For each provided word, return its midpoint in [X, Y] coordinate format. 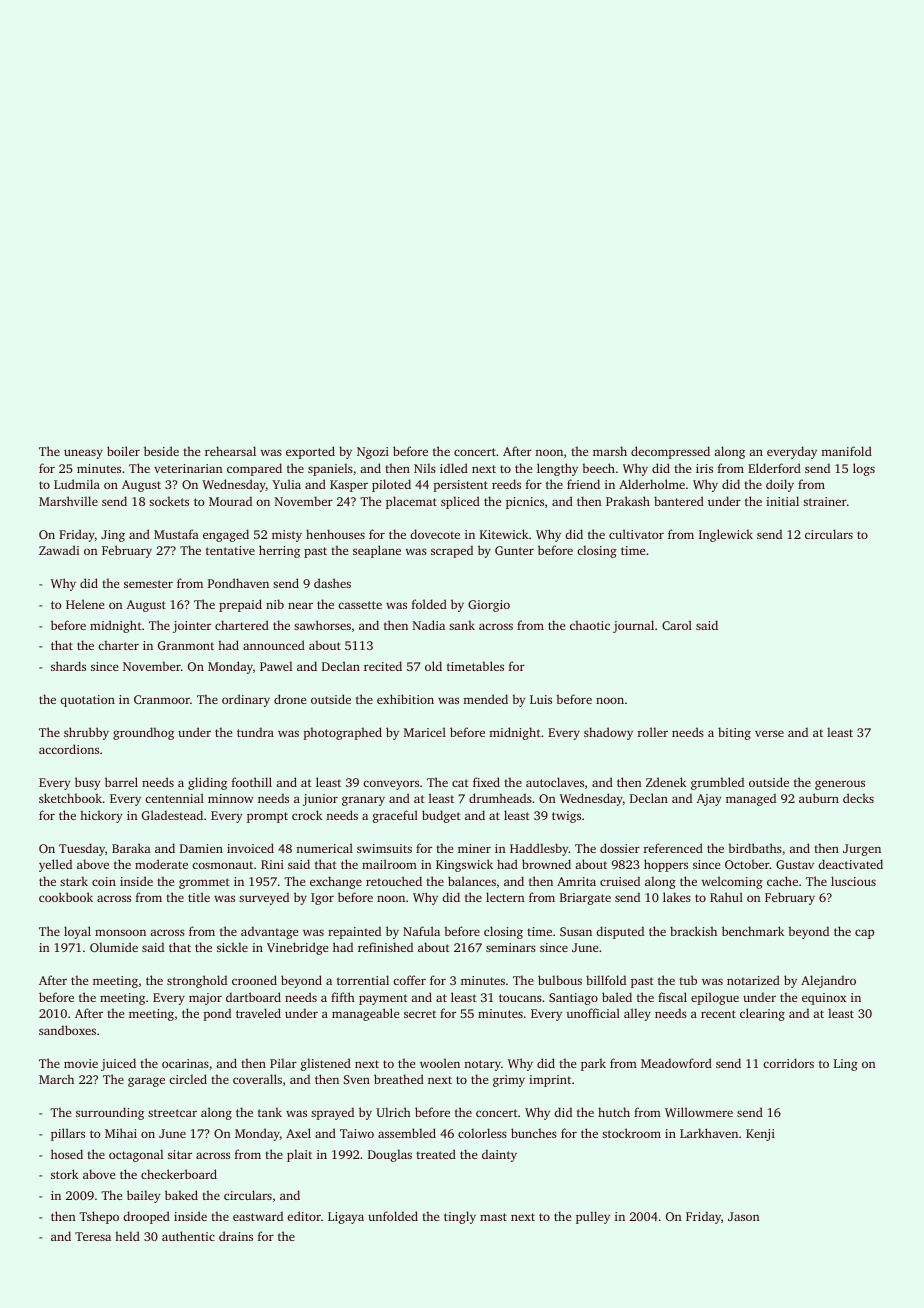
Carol [677, 625]
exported [310, 452]
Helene [85, 604]
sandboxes [67, 1030]
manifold [846, 451]
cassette [360, 605]
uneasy [83, 454]
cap [864, 934]
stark [74, 881]
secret [420, 1014]
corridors [788, 1063]
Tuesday [82, 849]
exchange [336, 882]
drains [236, 1236]
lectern [505, 897]
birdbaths [755, 848]
